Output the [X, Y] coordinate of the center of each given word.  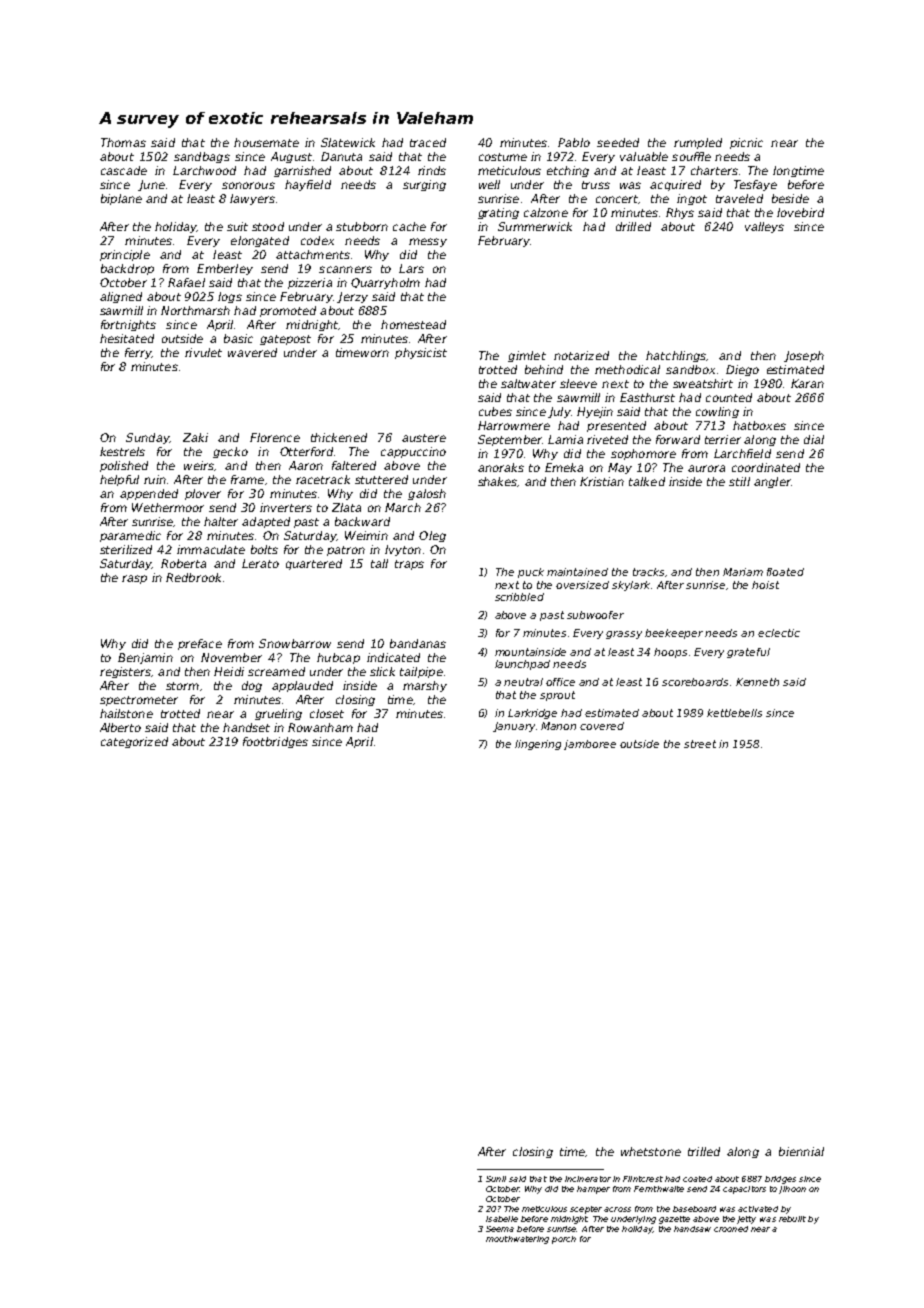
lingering [538, 745]
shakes [498, 482]
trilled [704, 1151]
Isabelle [502, 1219]
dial [814, 439]
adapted [266, 522]
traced [428, 142]
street [700, 744]
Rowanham [320, 727]
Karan [807, 383]
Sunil [496, 1179]
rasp [134, 579]
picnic [746, 143]
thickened [339, 437]
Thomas [123, 142]
